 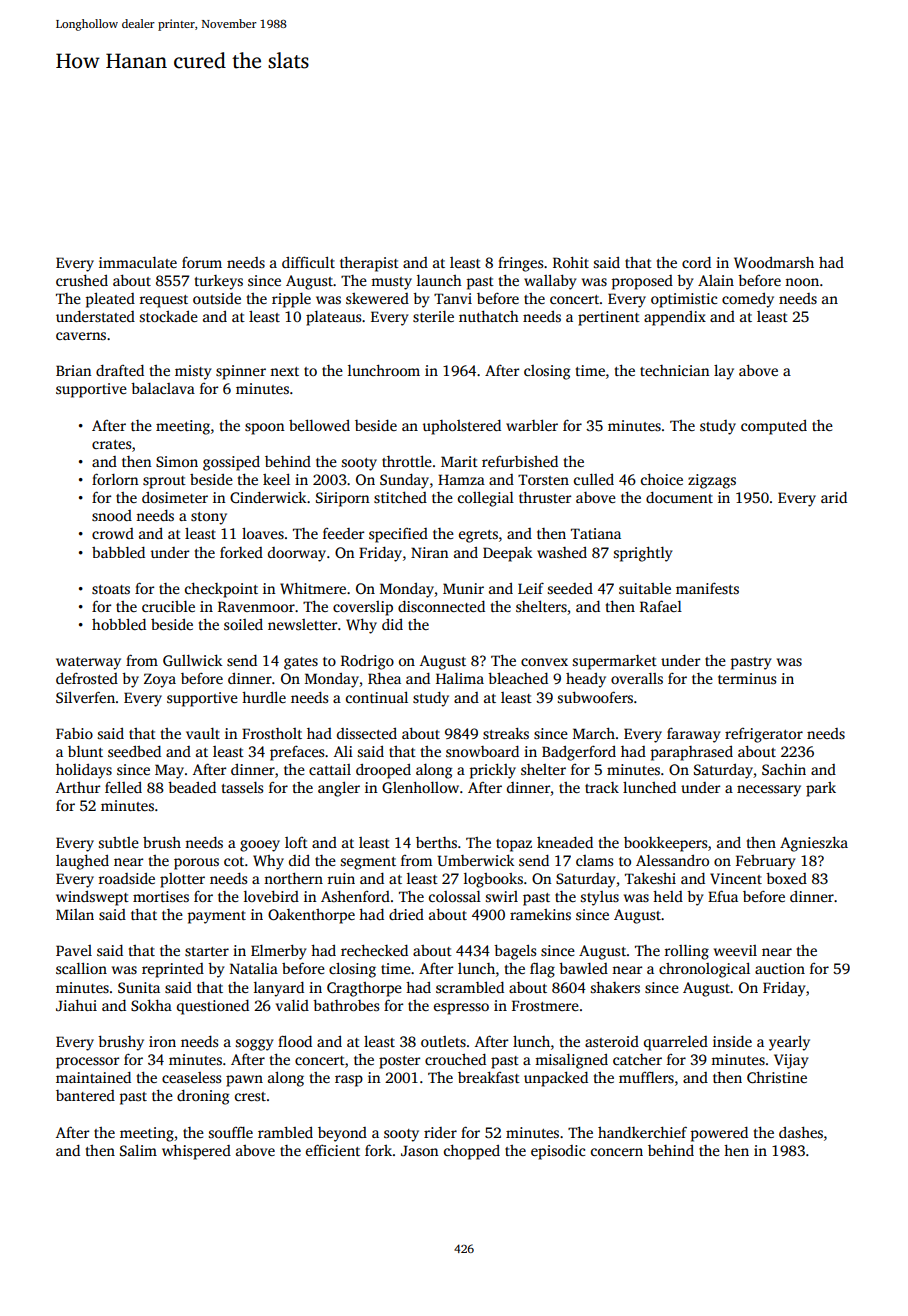 I want to click on arid, so click(x=834, y=497).
